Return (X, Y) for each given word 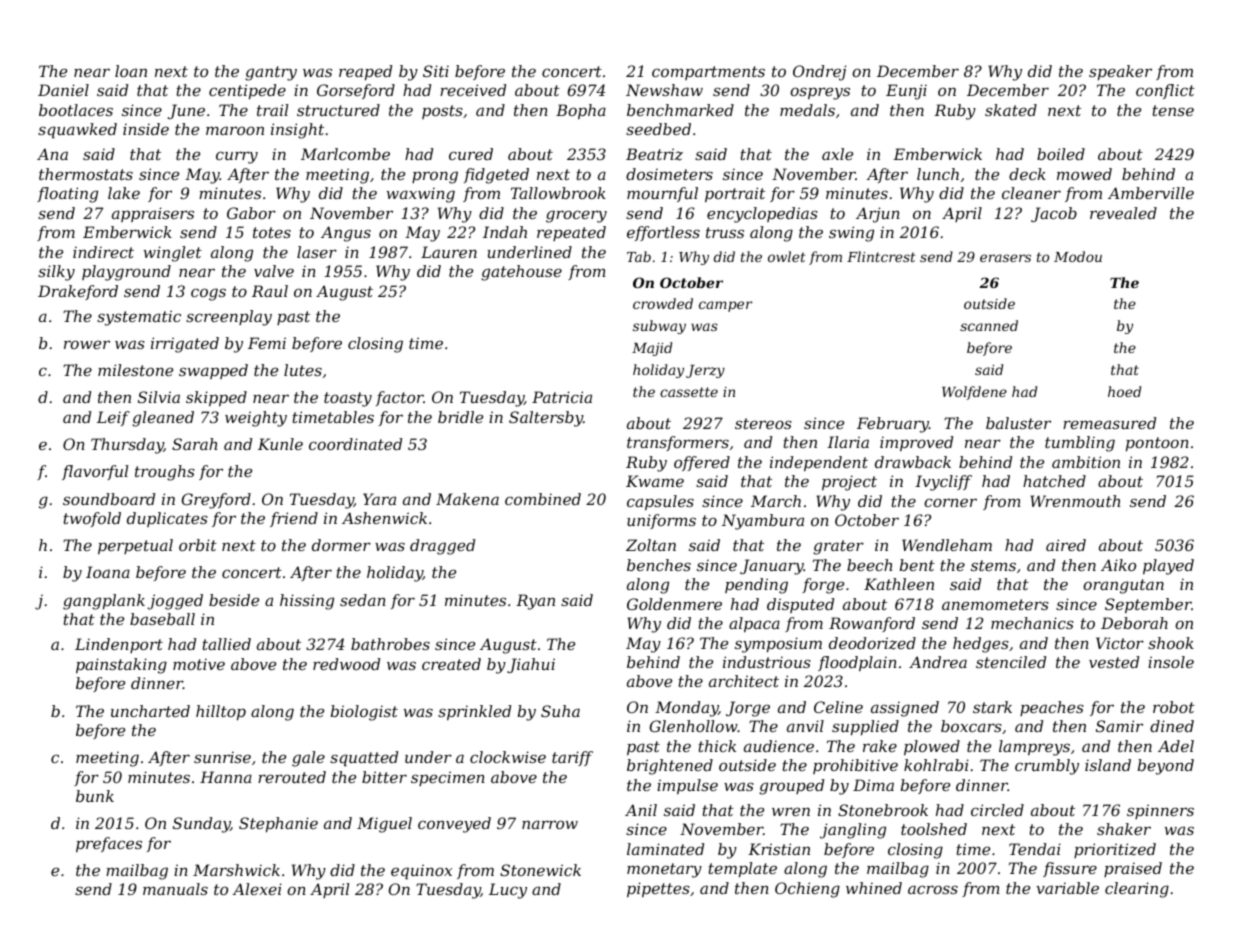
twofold (92, 519)
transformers (678, 443)
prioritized (1115, 850)
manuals (175, 889)
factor (400, 398)
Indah (505, 232)
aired (1066, 545)
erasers (1005, 258)
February (893, 425)
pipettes (658, 889)
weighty (256, 419)
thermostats (86, 174)
